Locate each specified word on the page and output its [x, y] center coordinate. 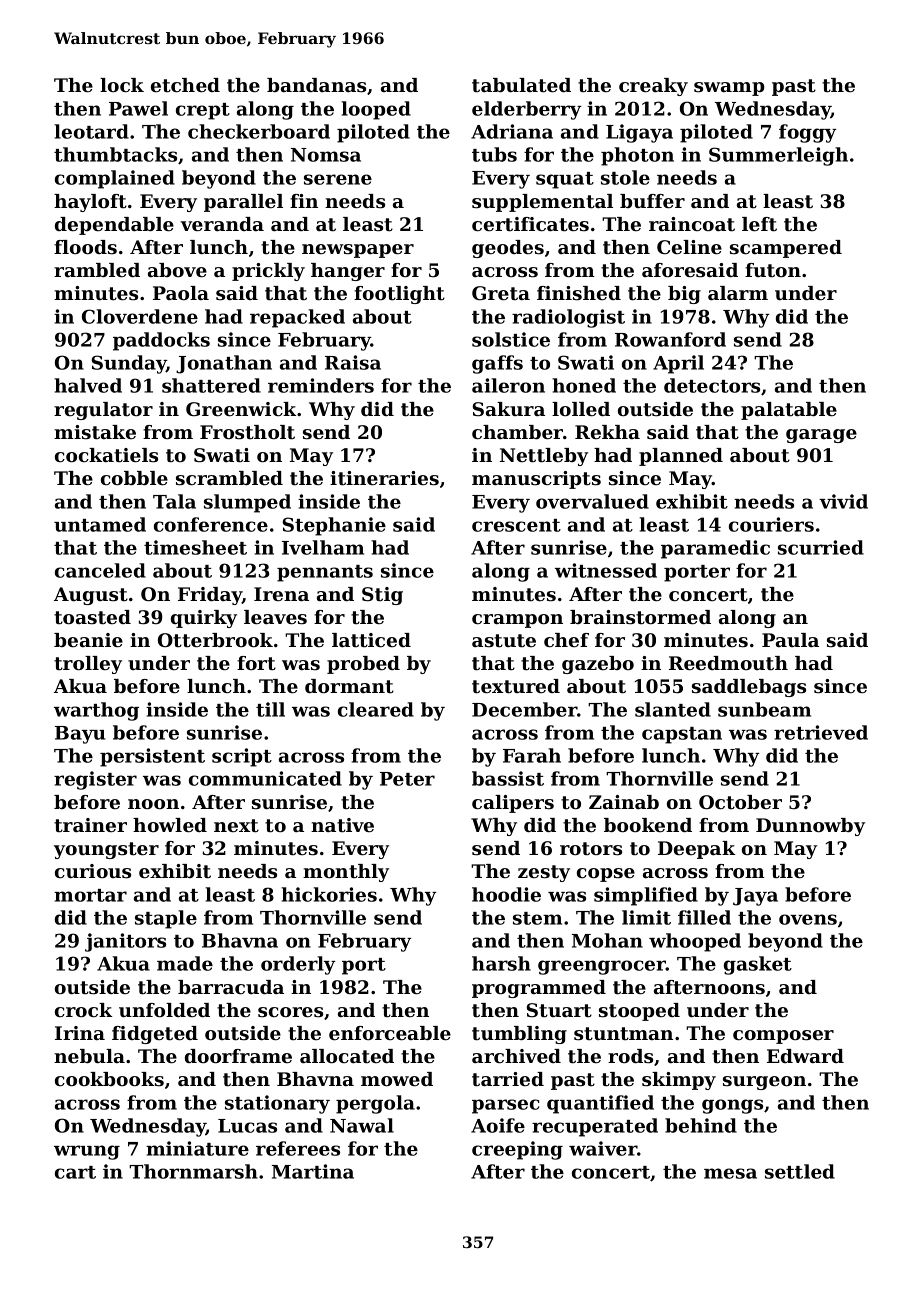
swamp [729, 89]
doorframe [238, 1056]
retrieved [821, 732]
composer [783, 1037]
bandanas [316, 85]
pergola [375, 1104]
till [270, 709]
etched [185, 85]
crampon [517, 621]
